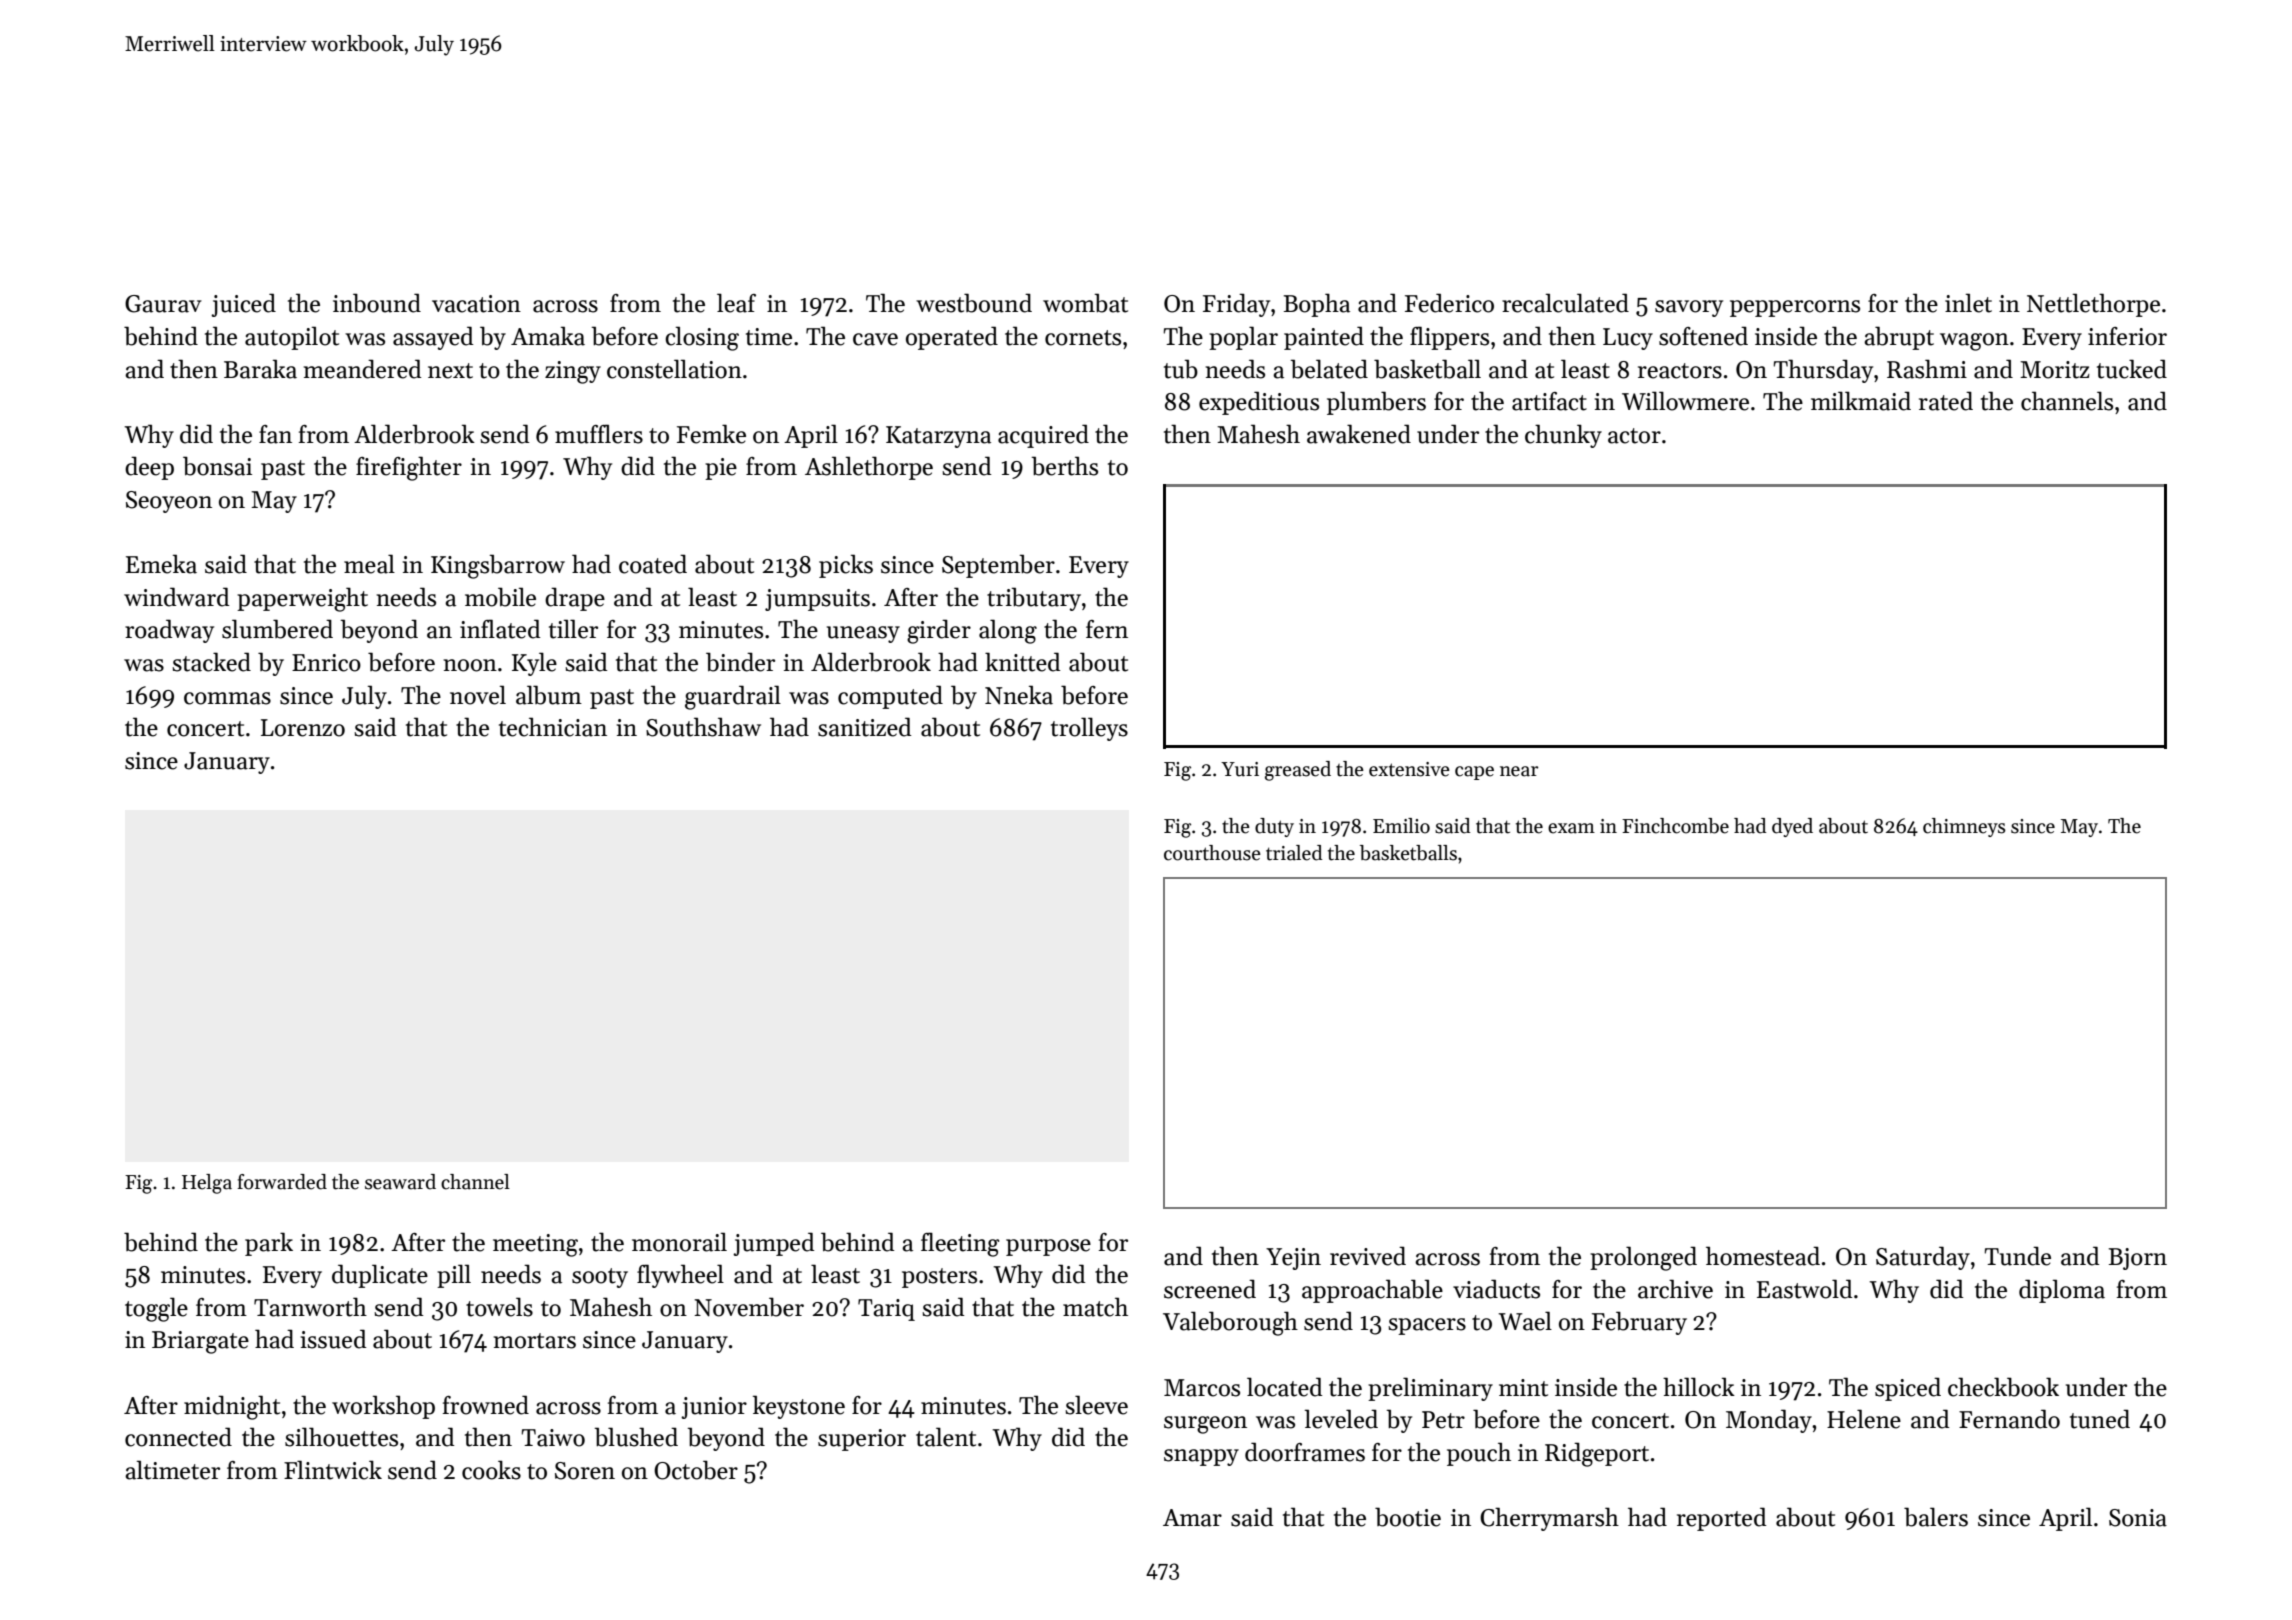  I want to click on diploma, so click(2062, 1291).
